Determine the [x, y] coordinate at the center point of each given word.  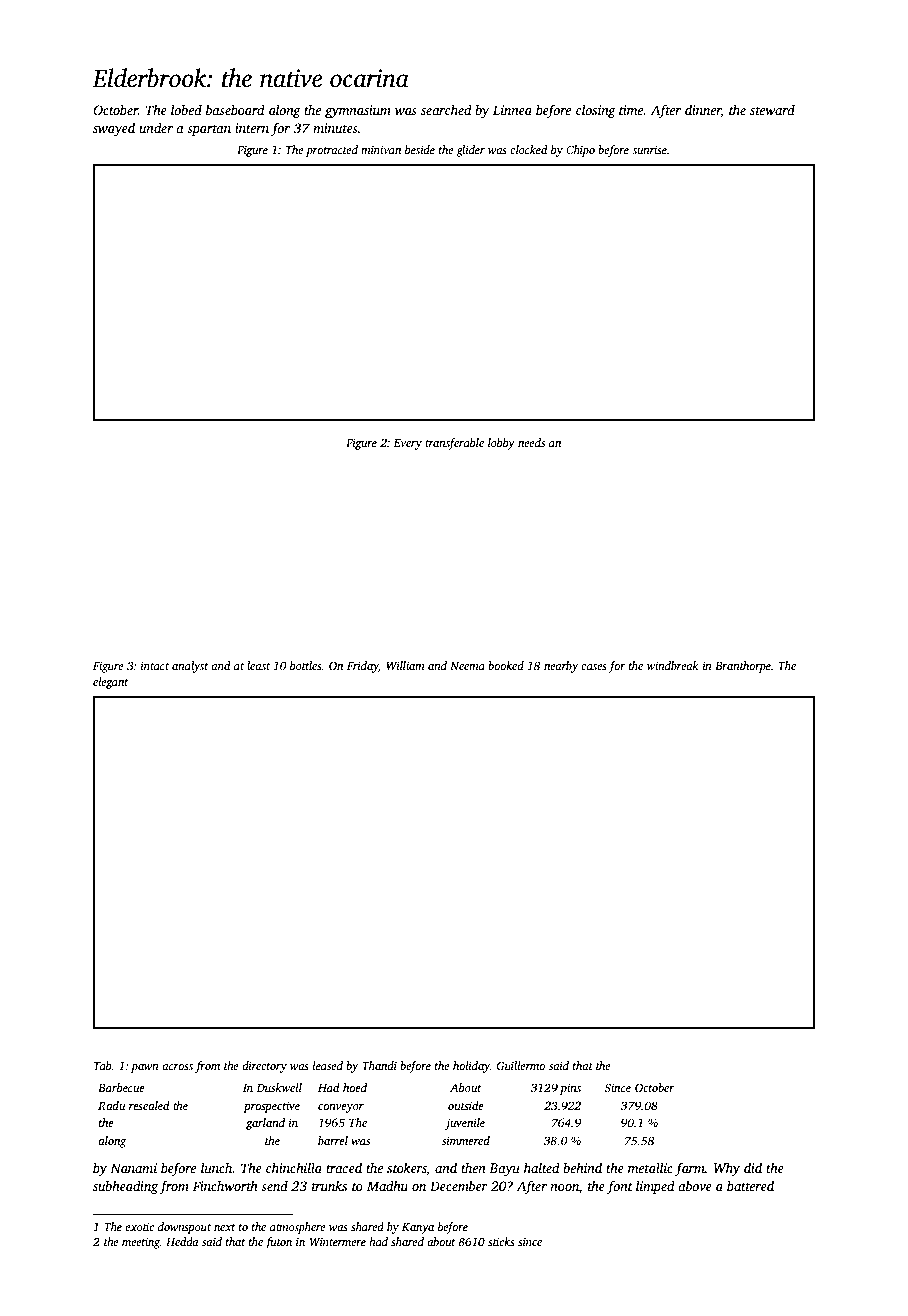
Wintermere [338, 1242]
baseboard [235, 109]
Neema [467, 666]
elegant [111, 683]
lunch [217, 1167]
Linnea [512, 110]
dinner [703, 111]
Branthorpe [743, 667]
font [620, 1187]
